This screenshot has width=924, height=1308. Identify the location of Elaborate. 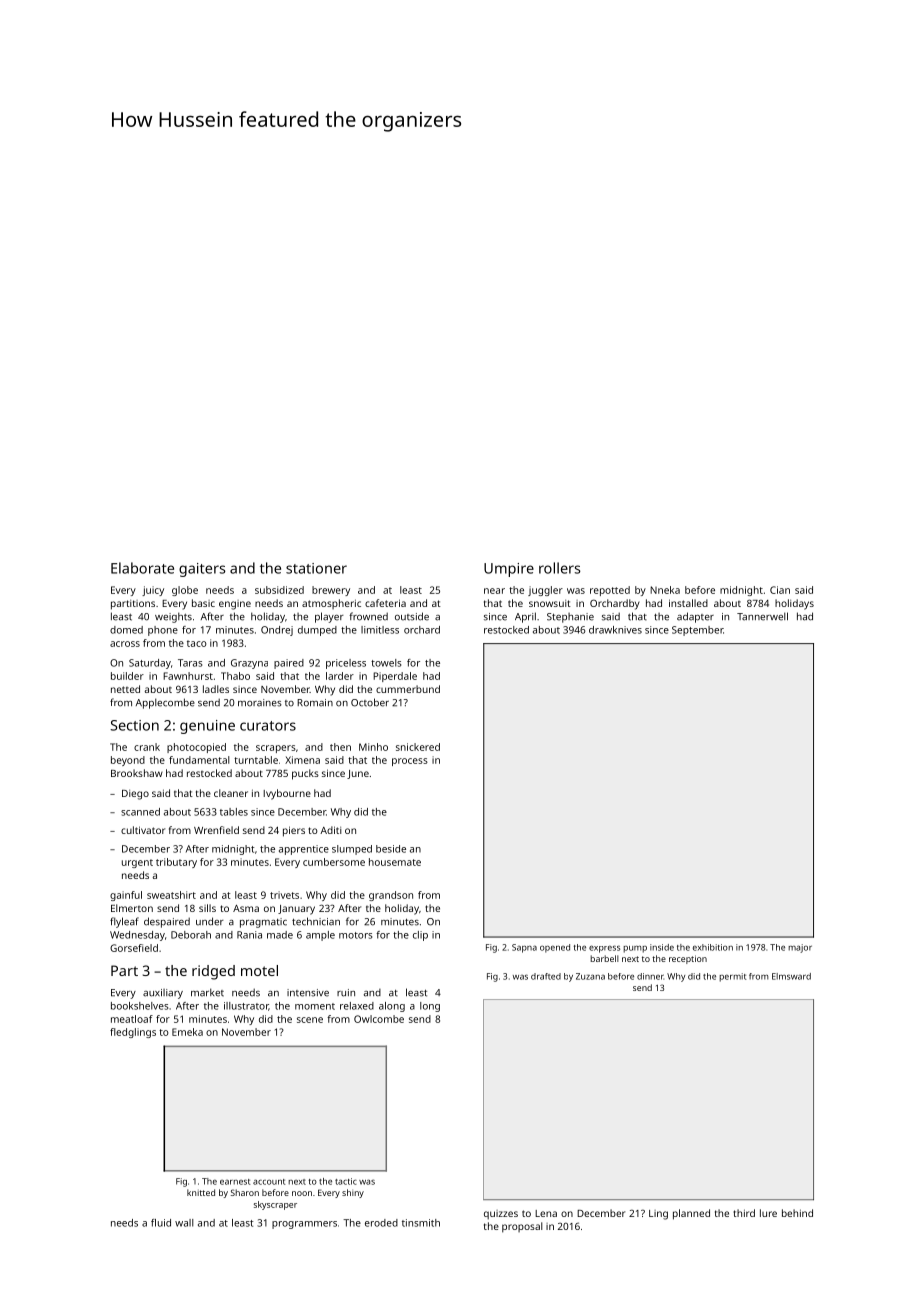
(142, 568).
